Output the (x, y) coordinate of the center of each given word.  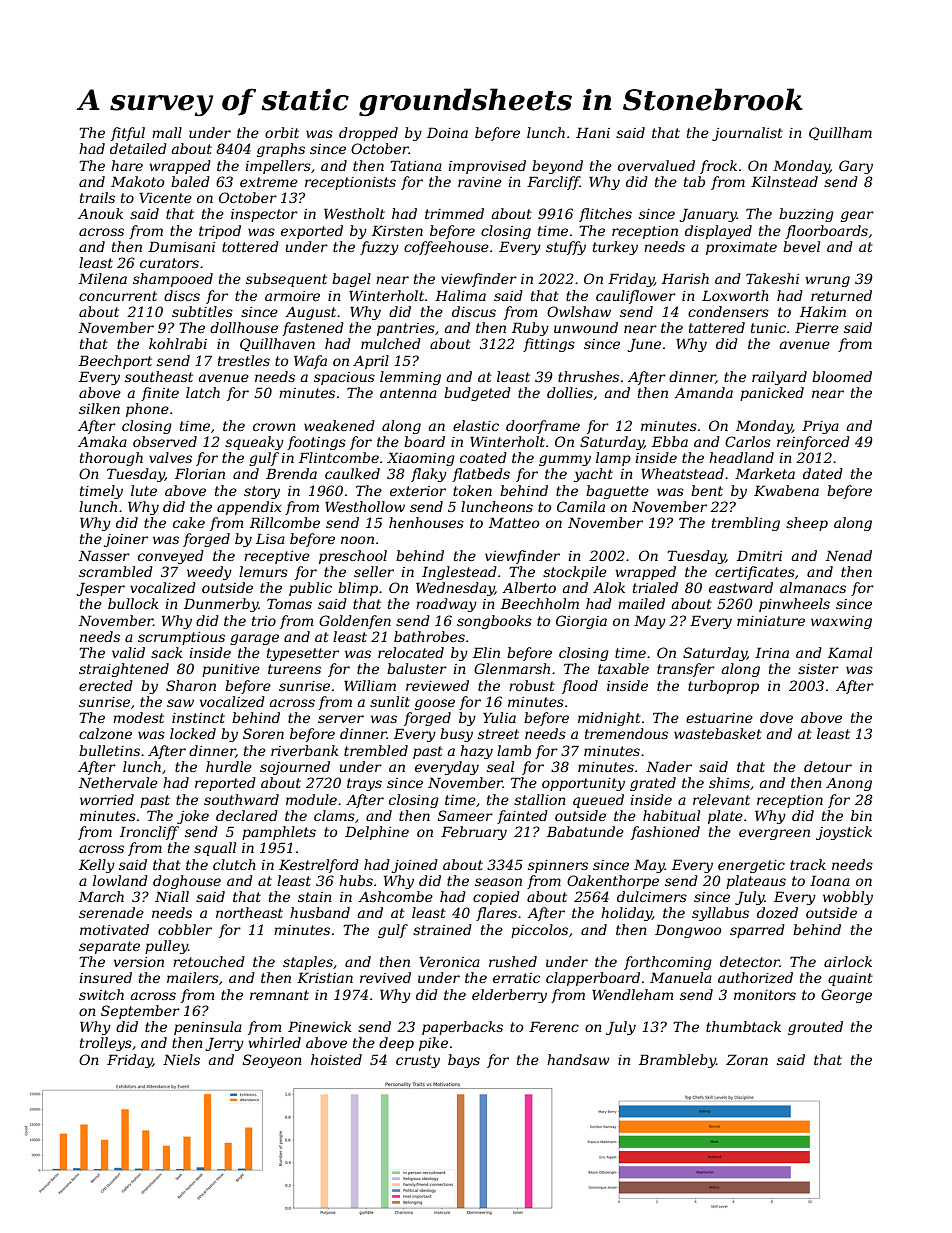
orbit (282, 132)
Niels (181, 1059)
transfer (686, 670)
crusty (418, 1061)
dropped (368, 134)
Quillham (840, 134)
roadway (446, 605)
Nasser (104, 555)
